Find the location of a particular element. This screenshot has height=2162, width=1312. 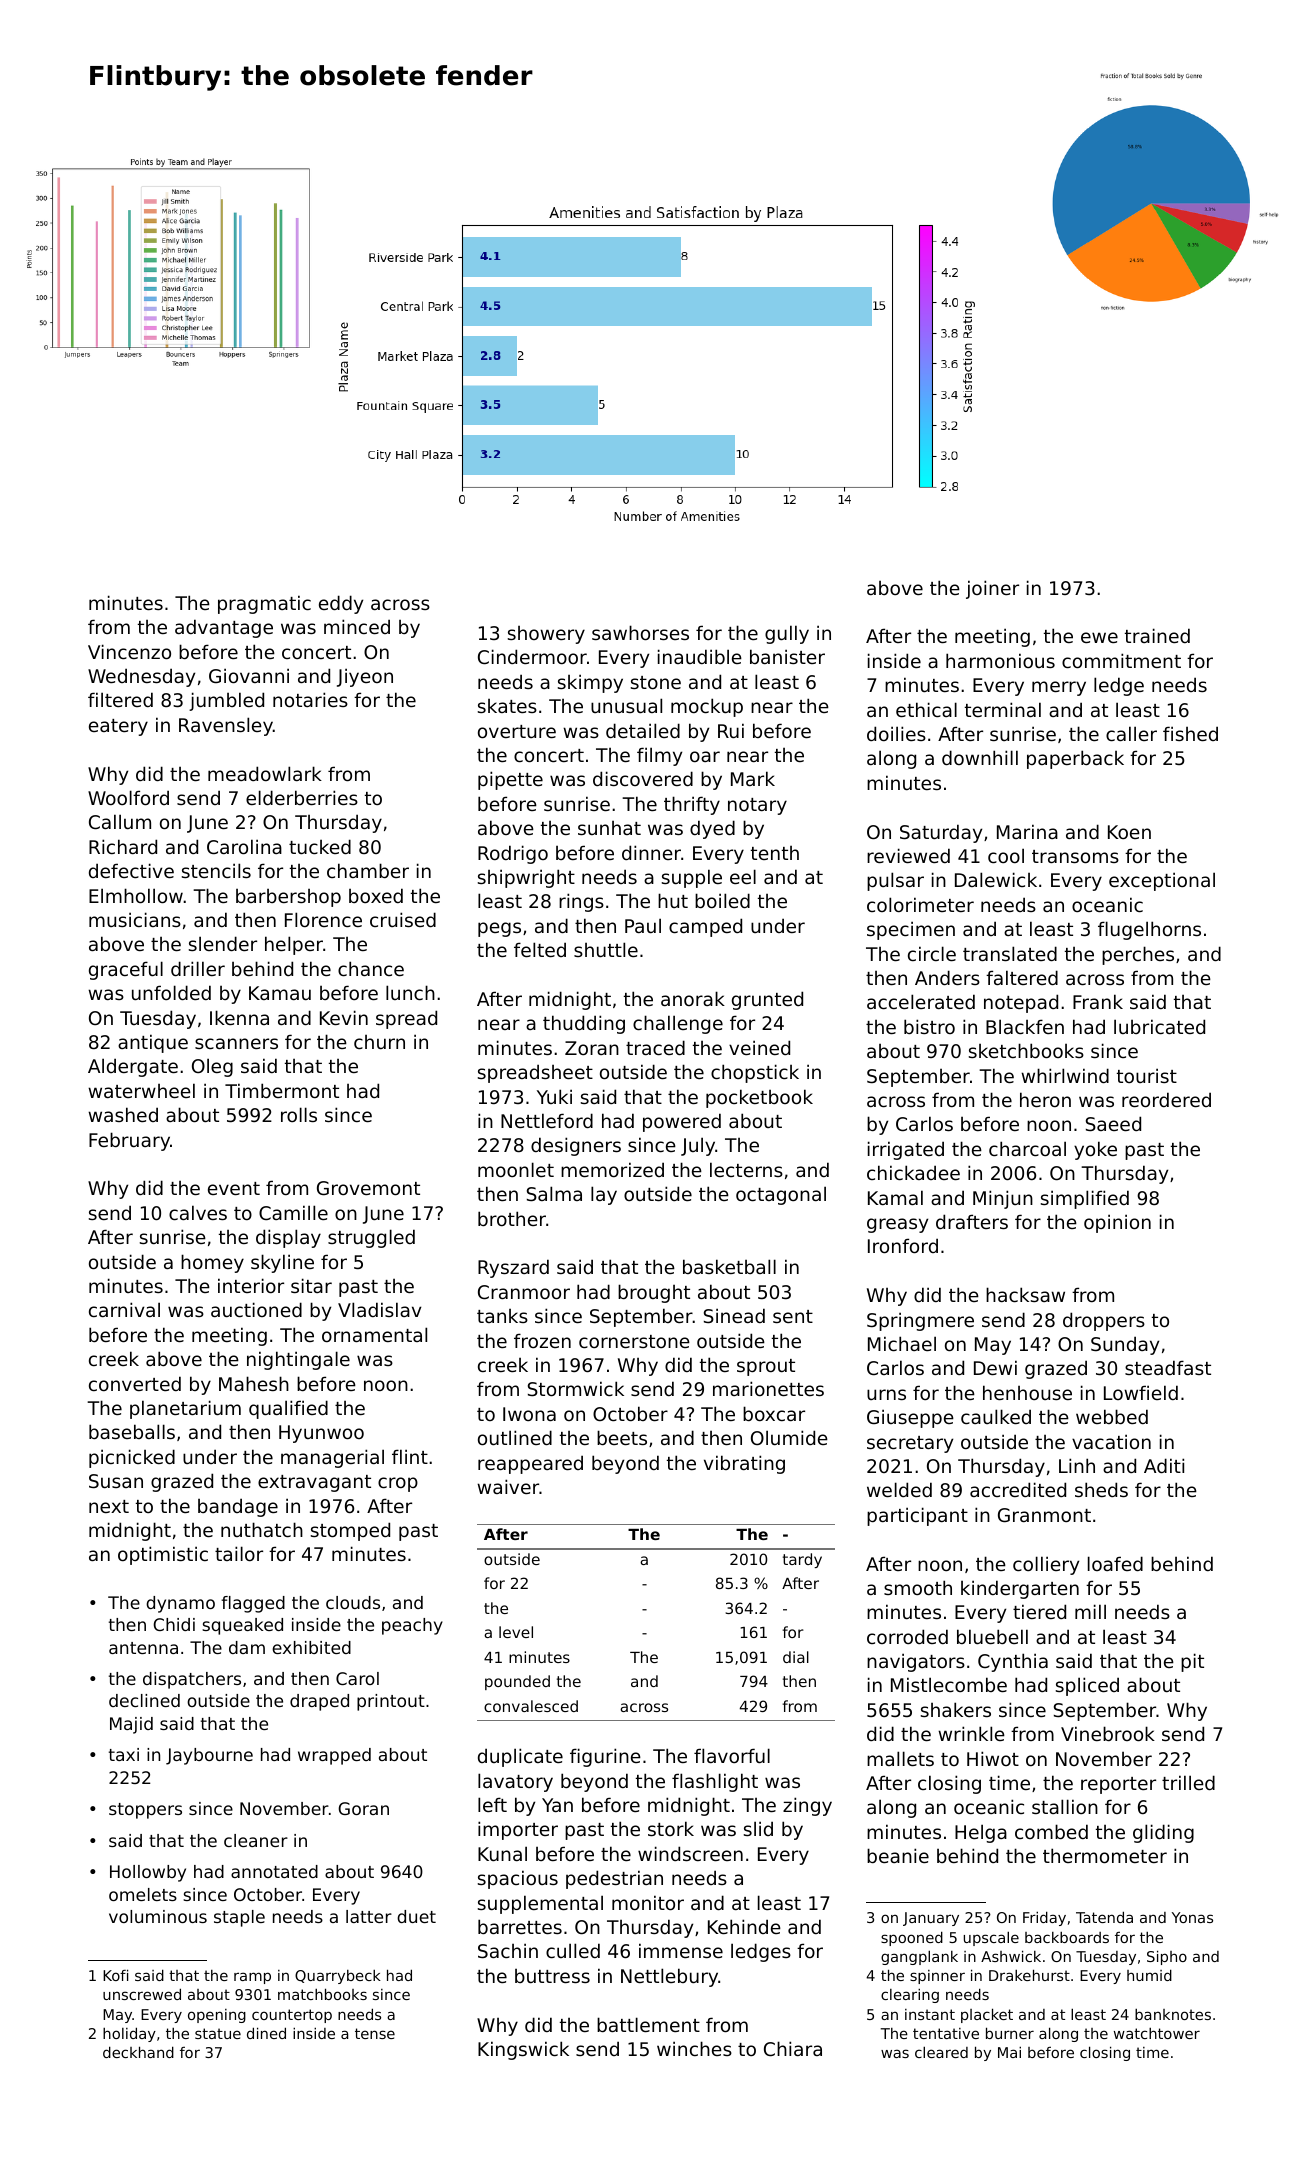

reordered is located at coordinates (1166, 1099).
